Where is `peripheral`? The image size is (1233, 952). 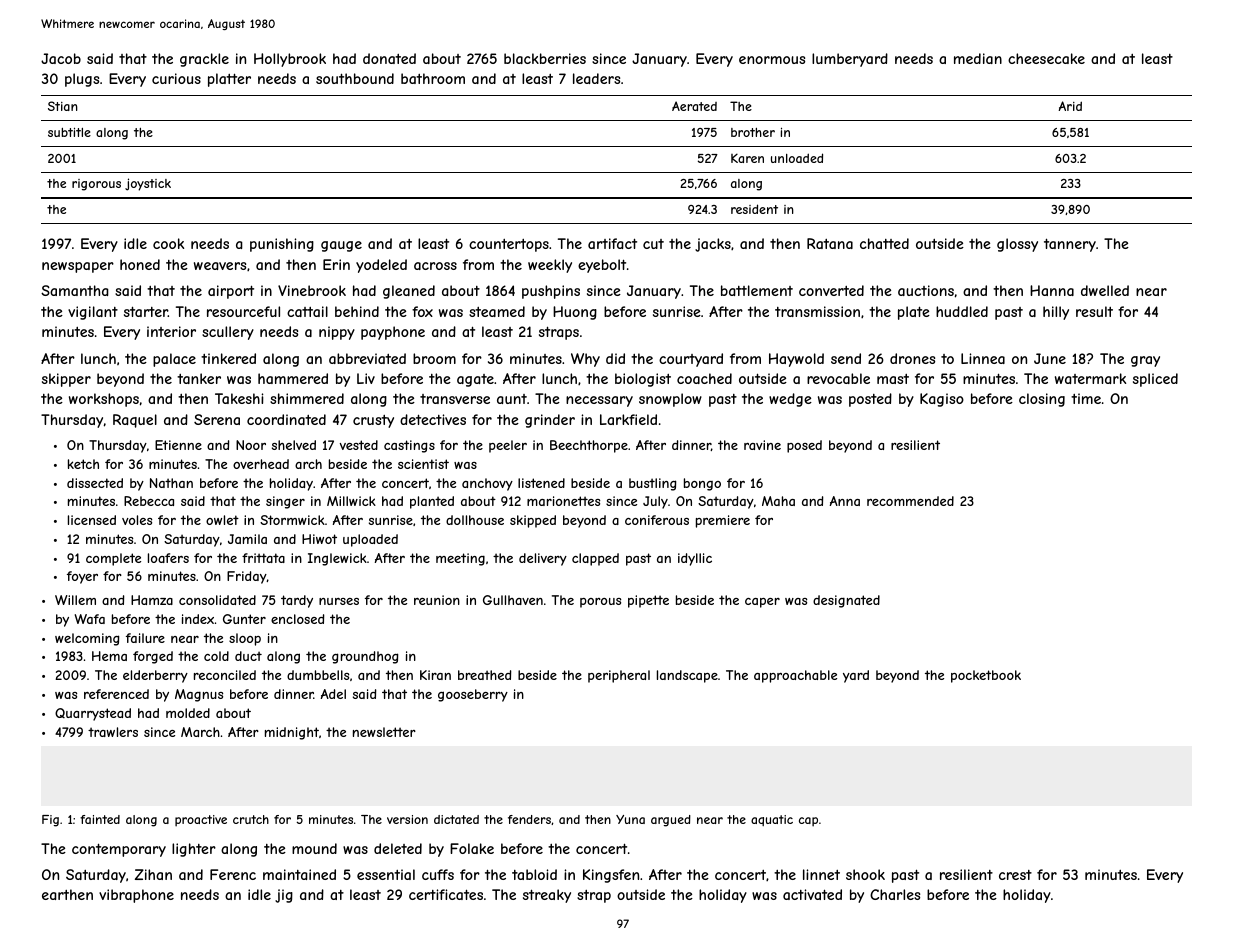
peripheral is located at coordinates (619, 676).
